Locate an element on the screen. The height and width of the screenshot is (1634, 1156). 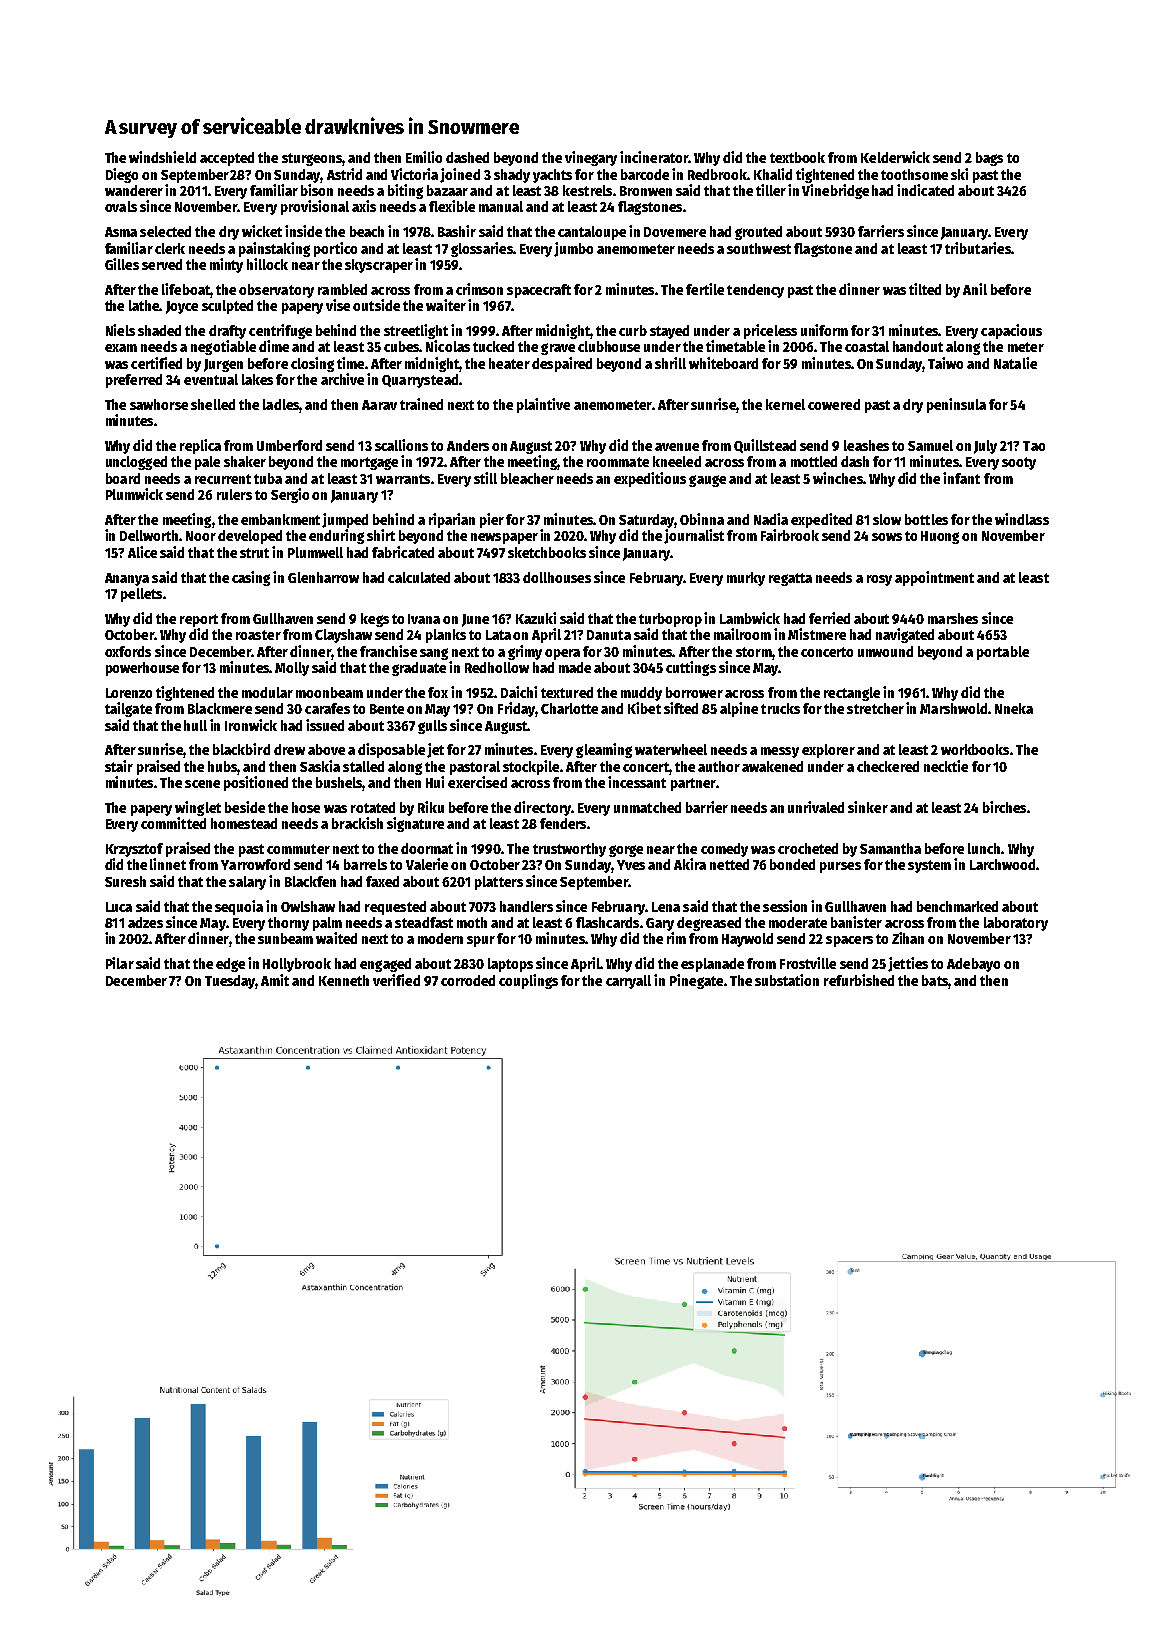
shaker is located at coordinates (245, 461).
